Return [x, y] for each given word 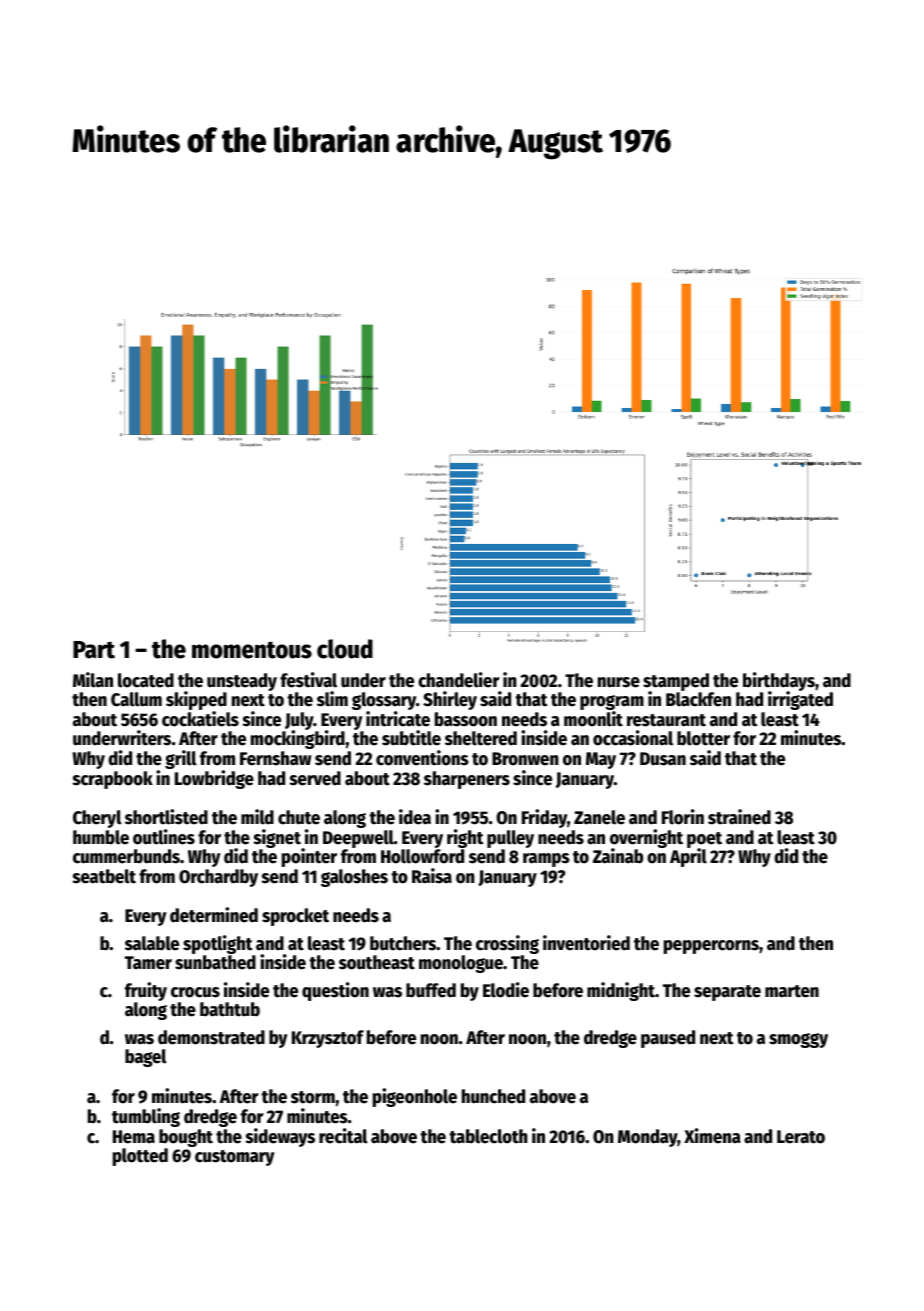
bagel [146, 1058]
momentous [252, 650]
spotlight [218, 944]
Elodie [506, 990]
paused [668, 1039]
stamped [676, 682]
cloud [345, 649]
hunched [493, 1096]
